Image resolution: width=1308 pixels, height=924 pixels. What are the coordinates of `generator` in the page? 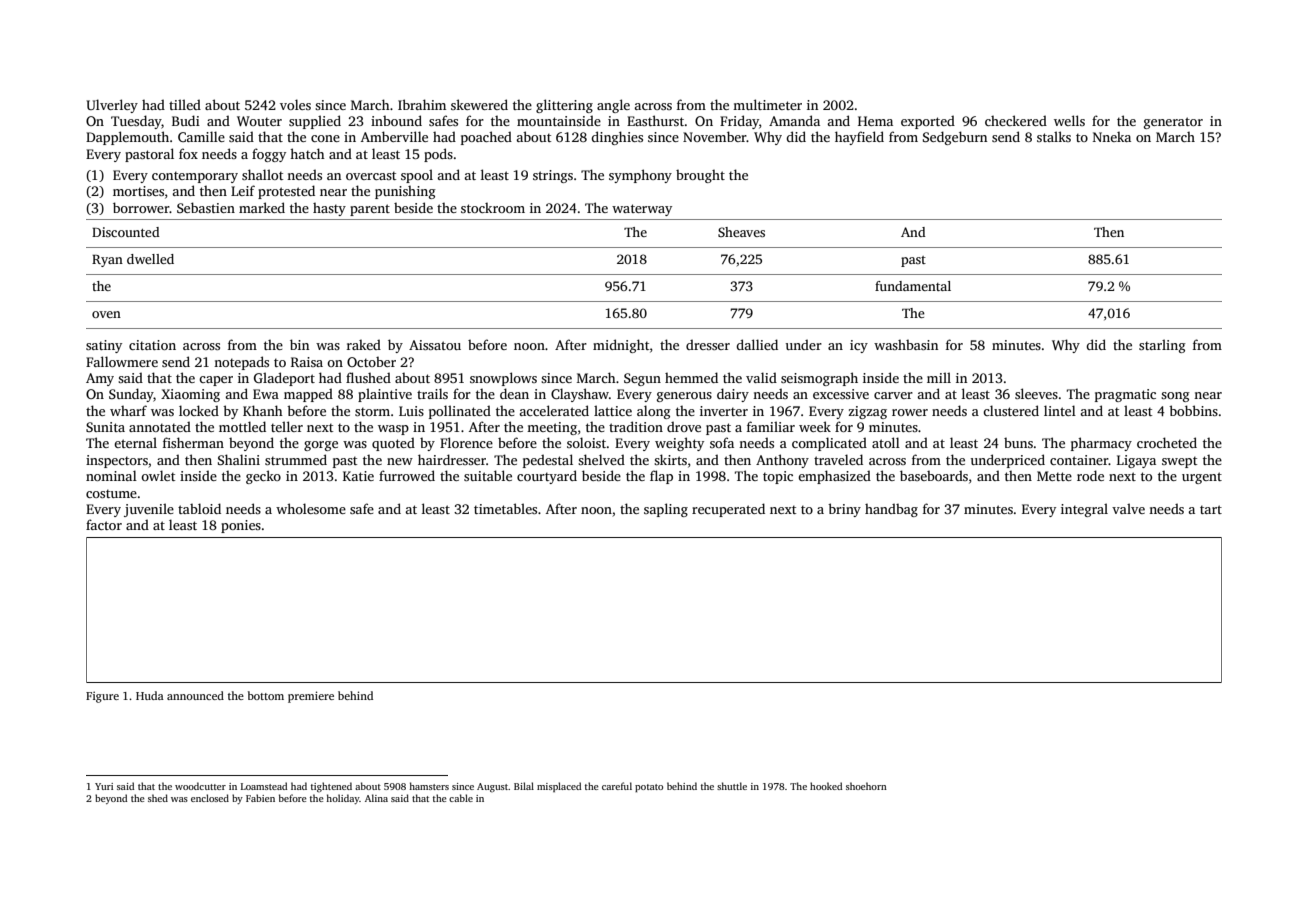 It's located at (1173, 123).
